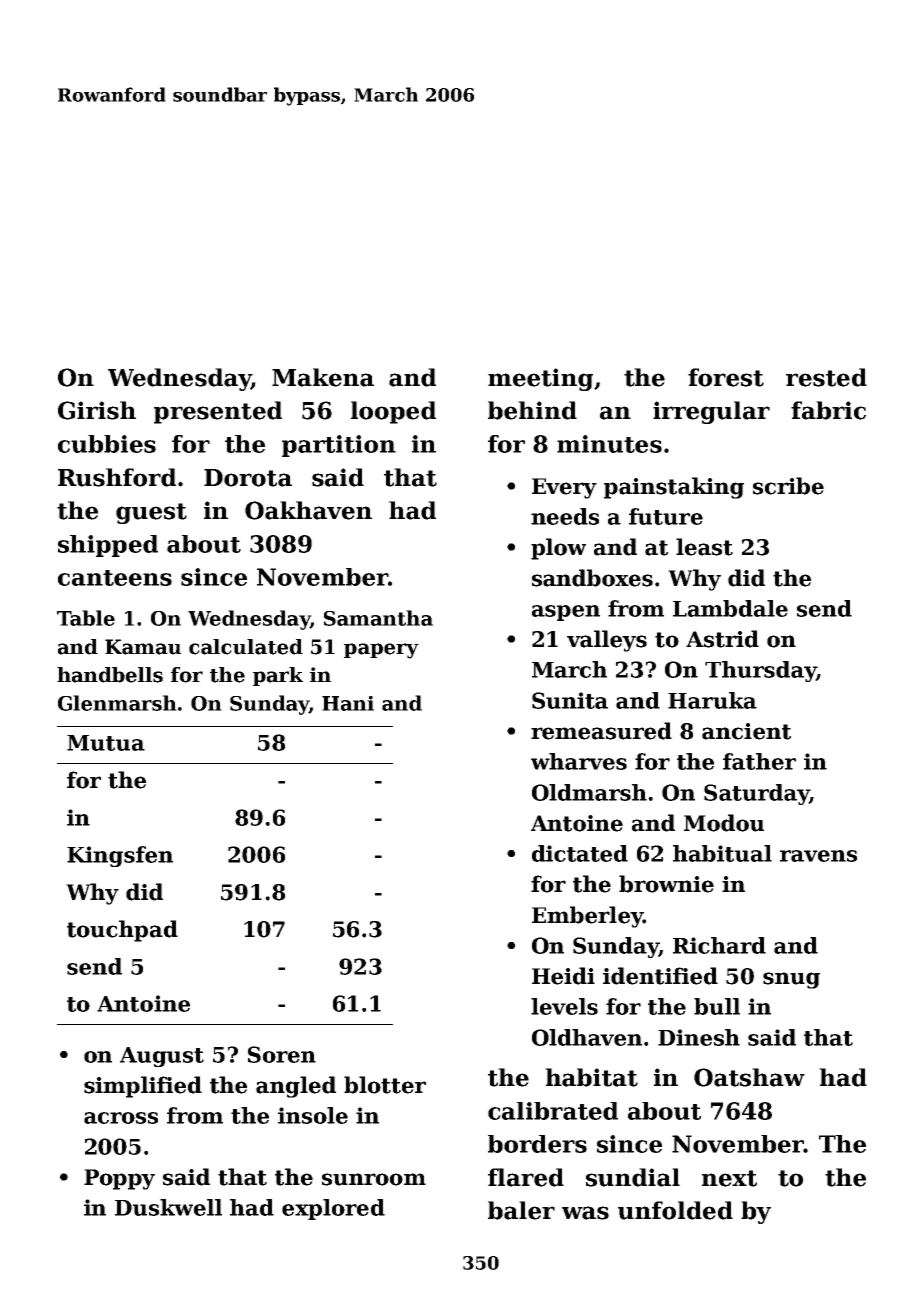 The width and height of the page is (924, 1311). Describe the element at coordinates (580, 853) in the page. I see `dictated` at that location.
